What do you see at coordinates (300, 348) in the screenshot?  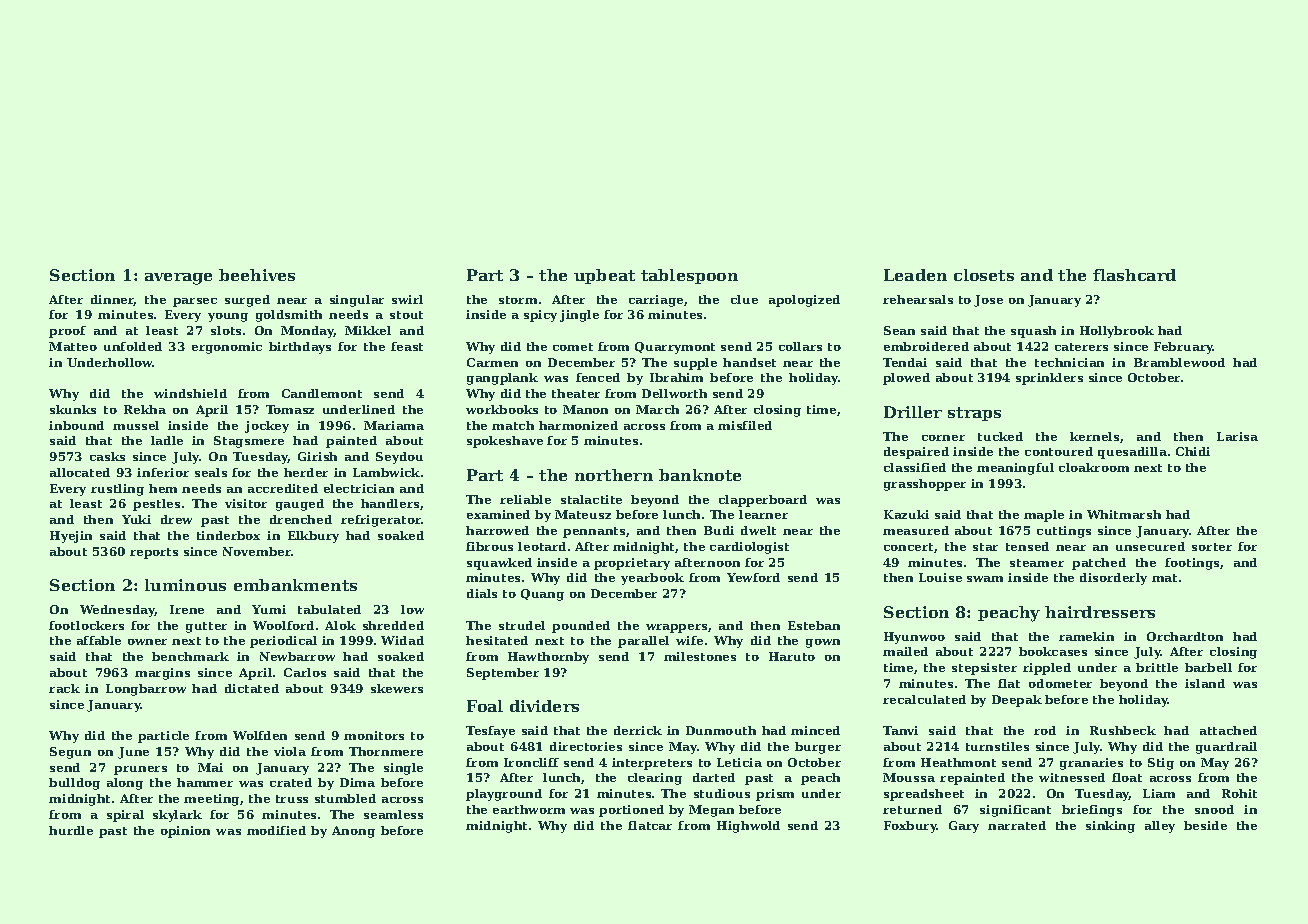 I see `birthdays` at bounding box center [300, 348].
